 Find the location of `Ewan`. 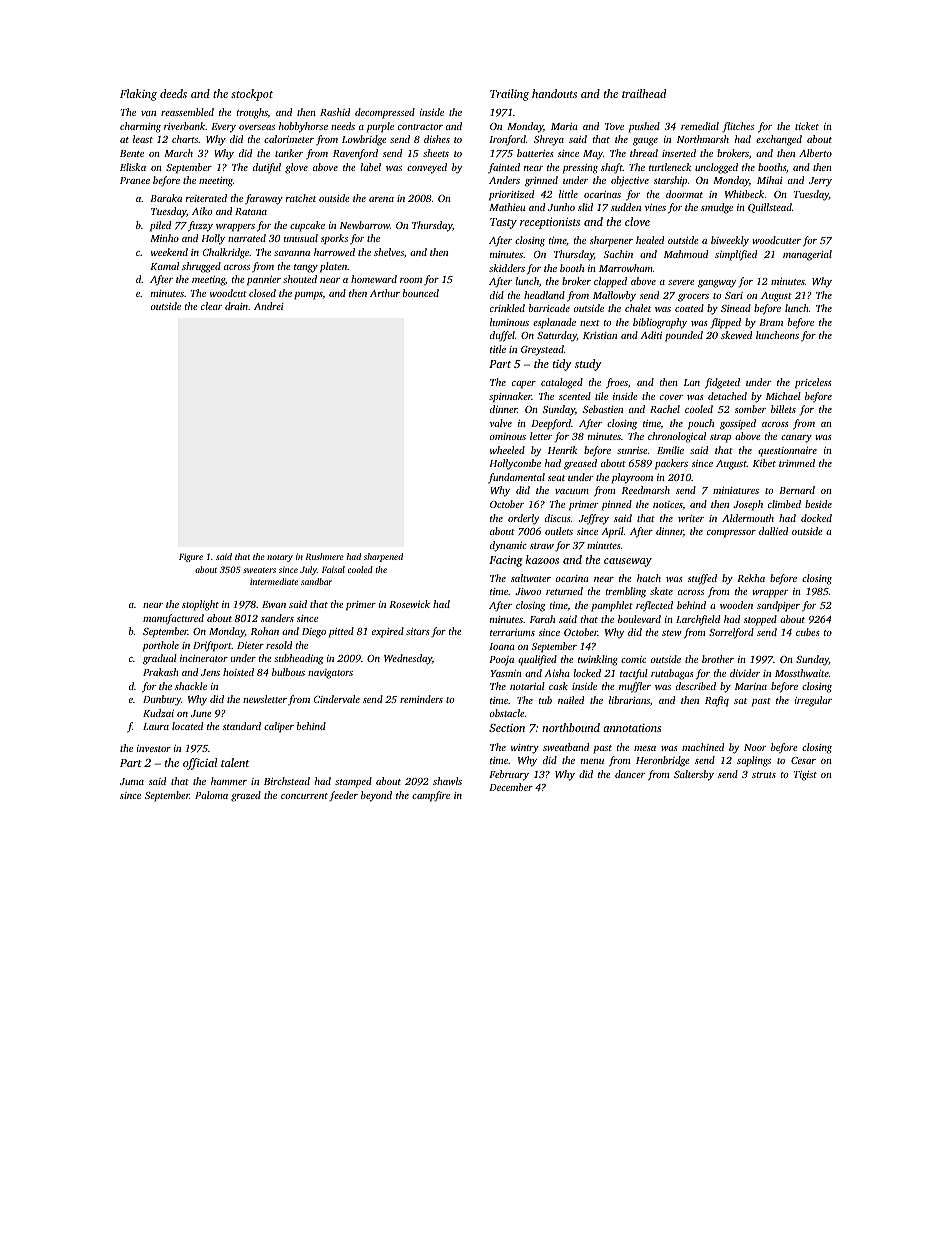

Ewan is located at coordinates (274, 604).
